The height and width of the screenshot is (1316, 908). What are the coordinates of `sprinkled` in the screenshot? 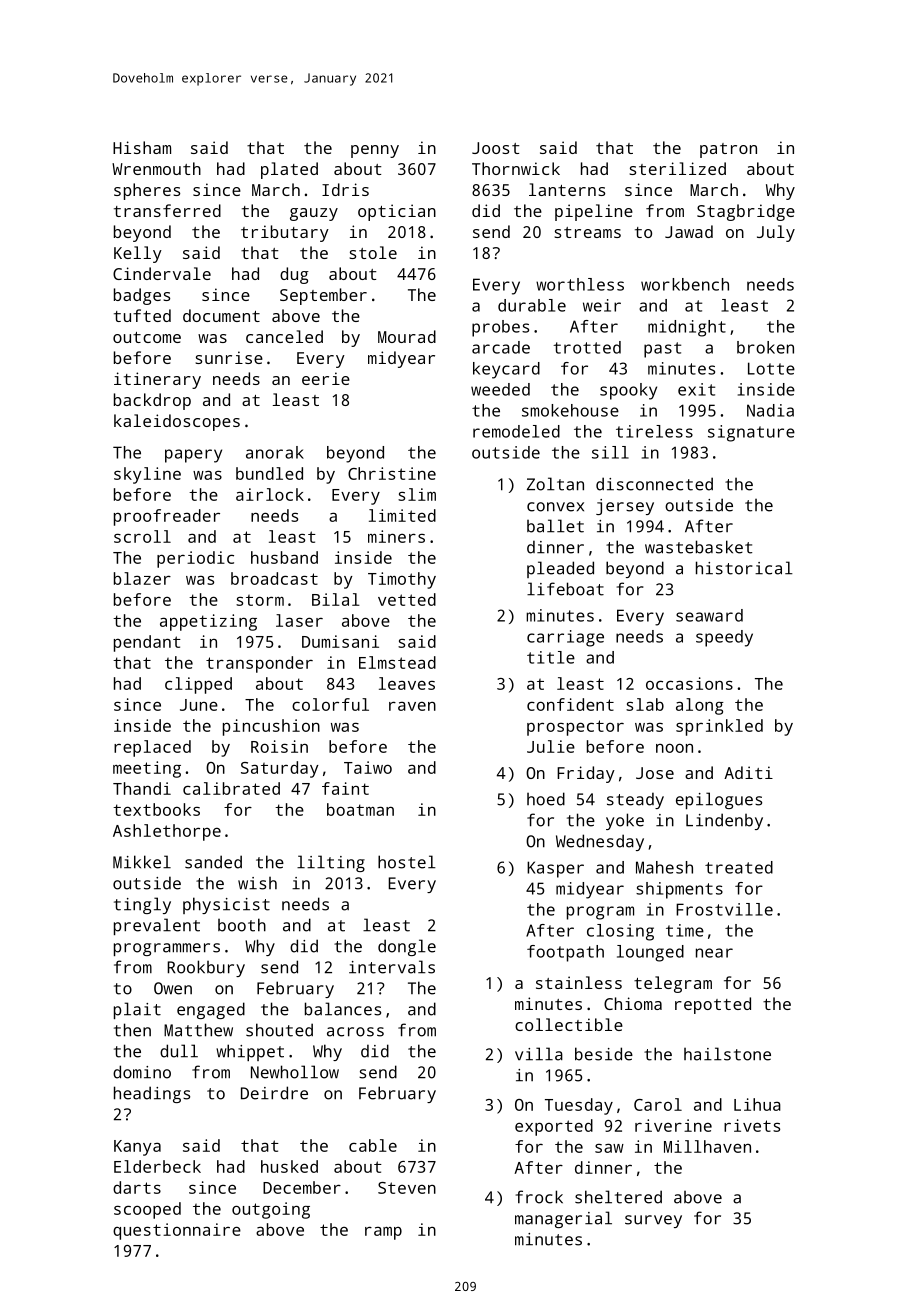 It's located at (719, 727).
